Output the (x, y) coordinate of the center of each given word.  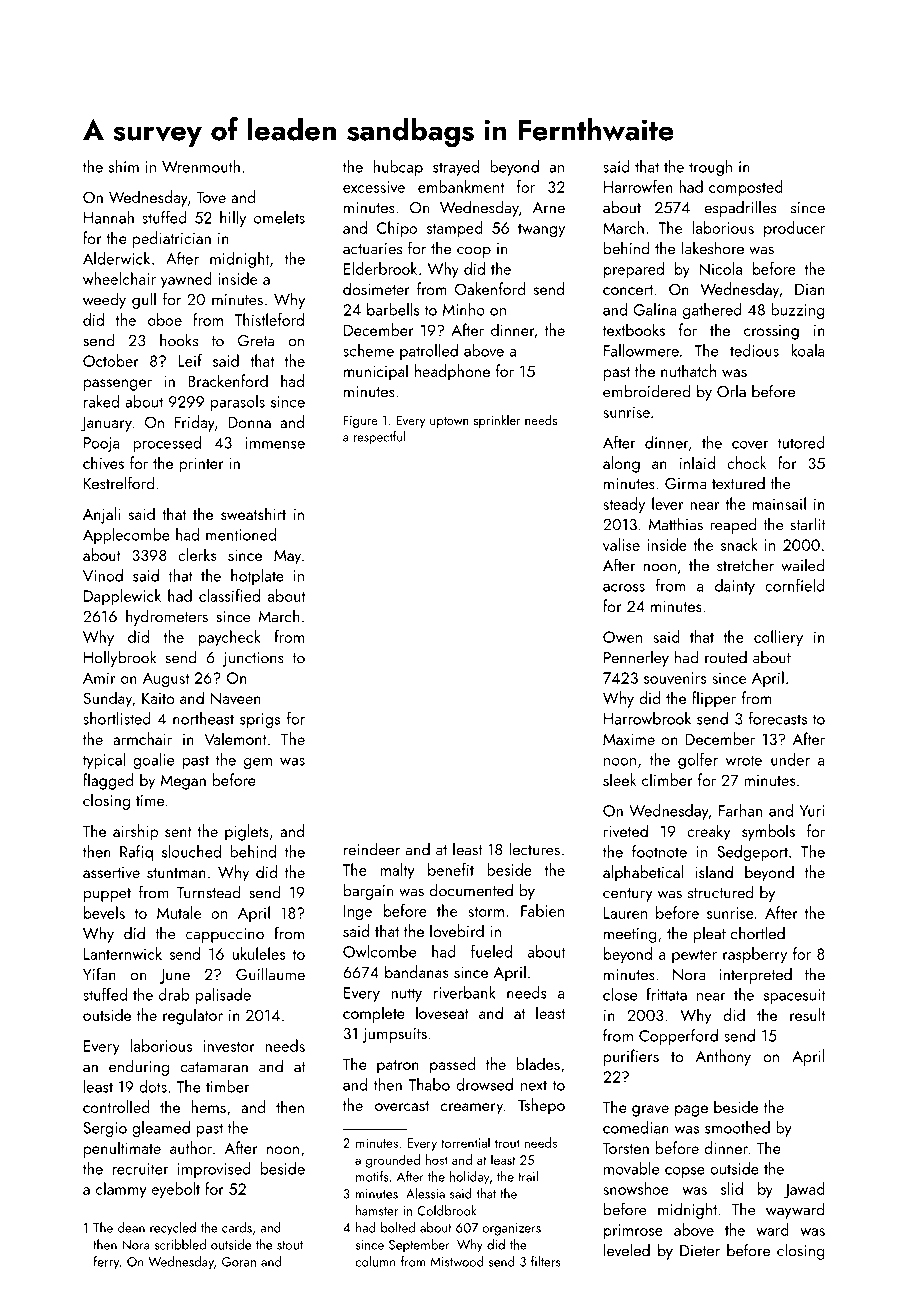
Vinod (103, 575)
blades (538, 1063)
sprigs (260, 720)
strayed (456, 168)
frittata (666, 994)
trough (710, 168)
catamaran (214, 1067)
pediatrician (172, 239)
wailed (803, 565)
